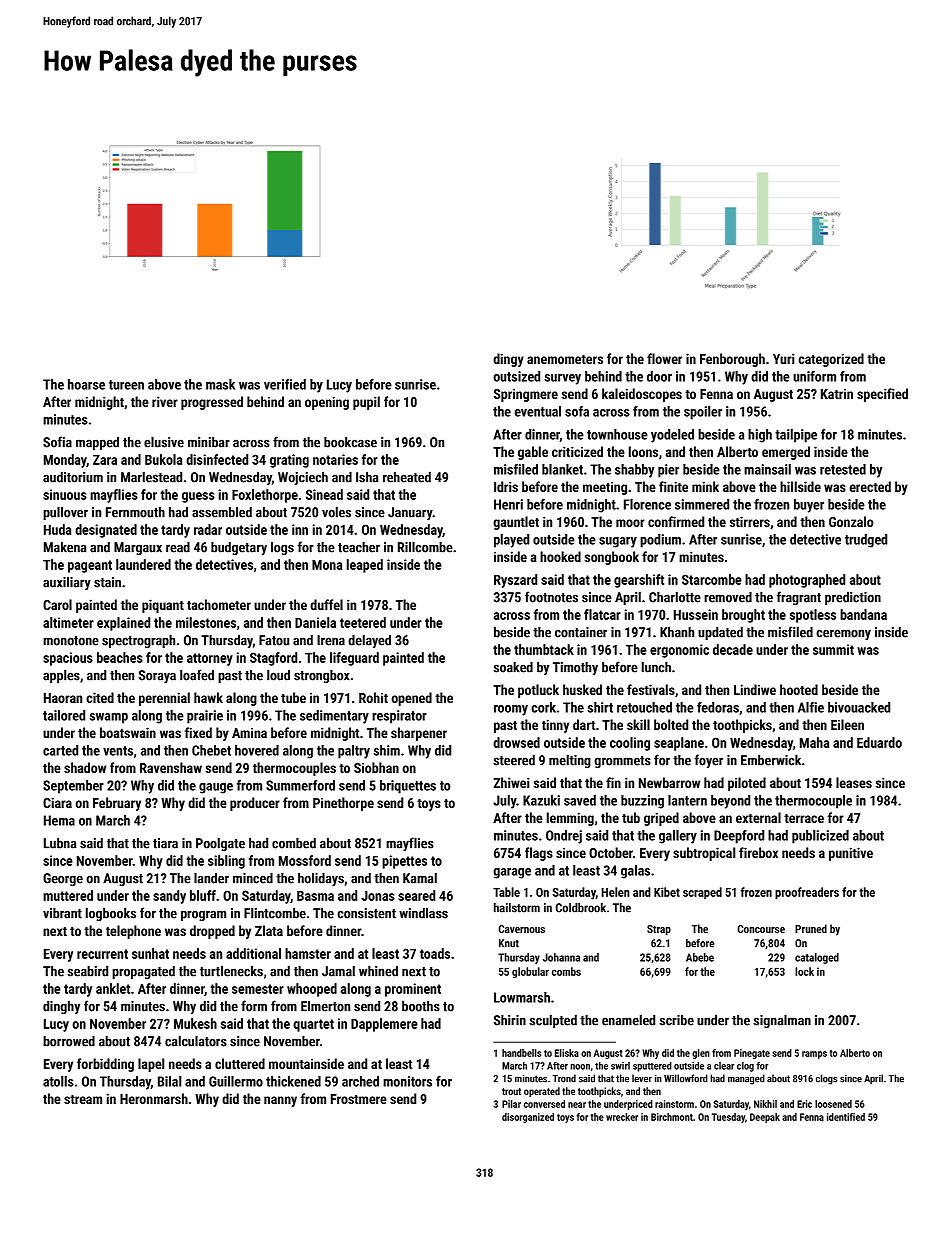  What do you see at coordinates (508, 360) in the screenshot?
I see `dingy` at bounding box center [508, 360].
